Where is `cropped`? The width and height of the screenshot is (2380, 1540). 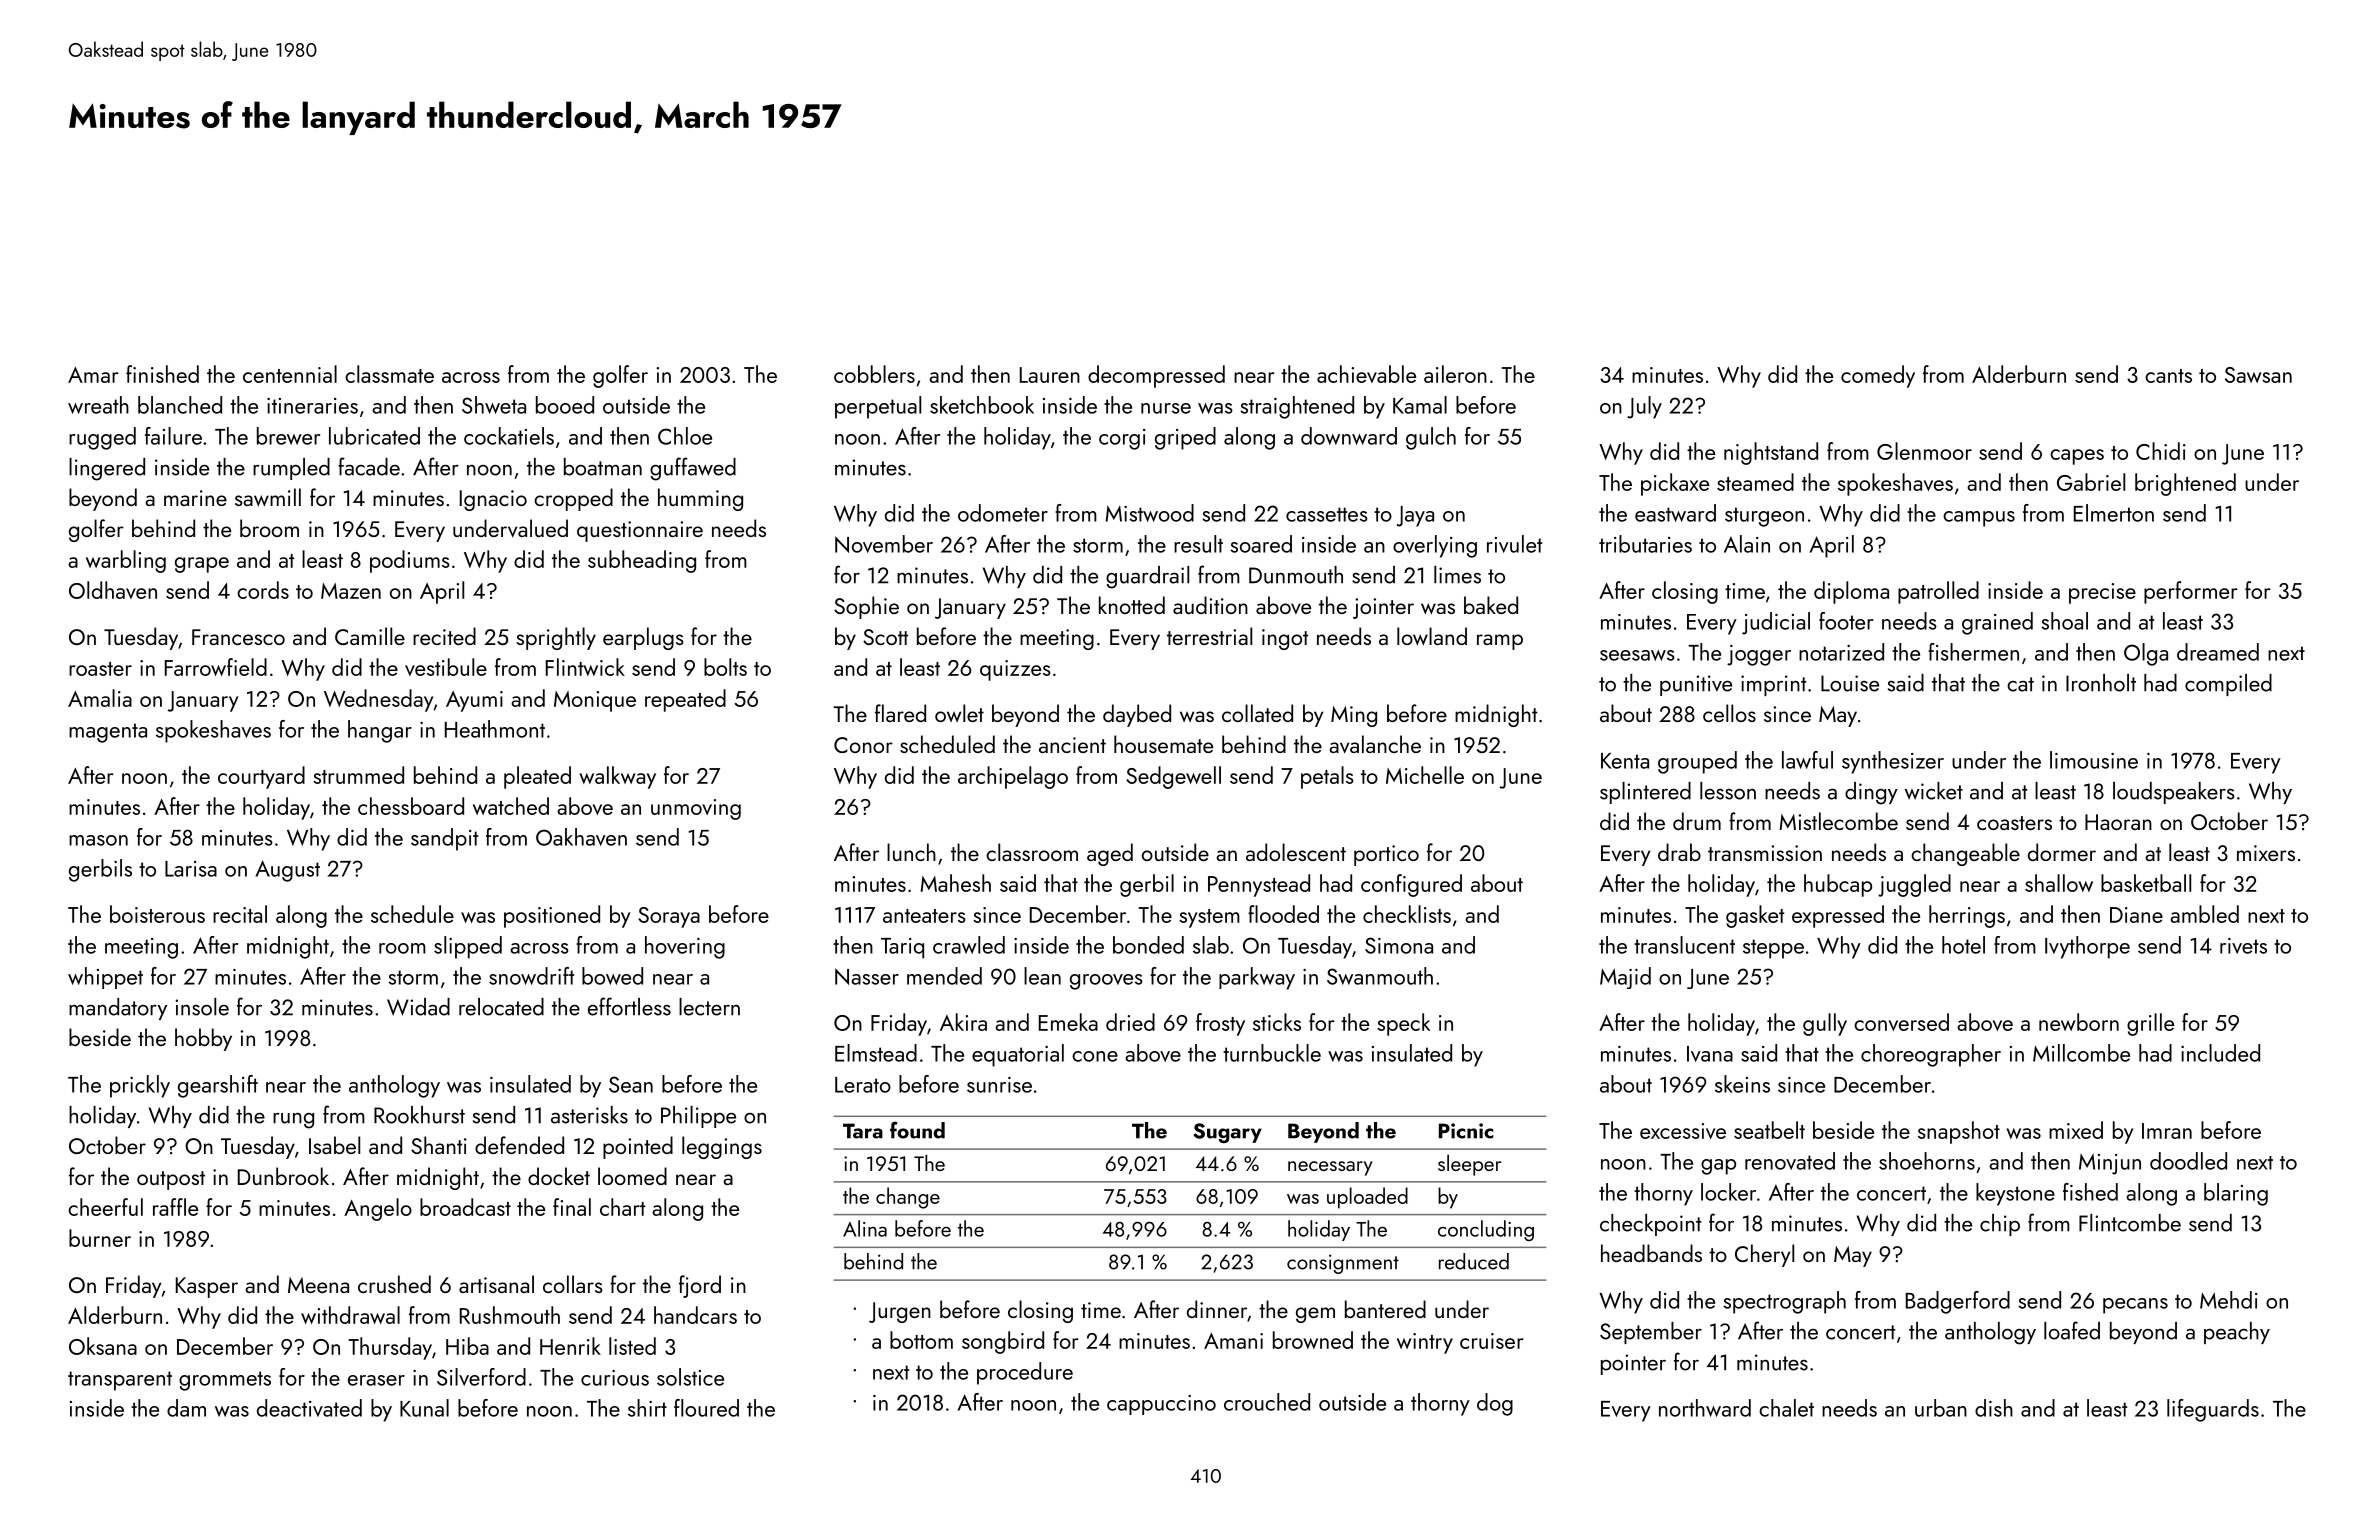
cropped is located at coordinates (573, 499).
